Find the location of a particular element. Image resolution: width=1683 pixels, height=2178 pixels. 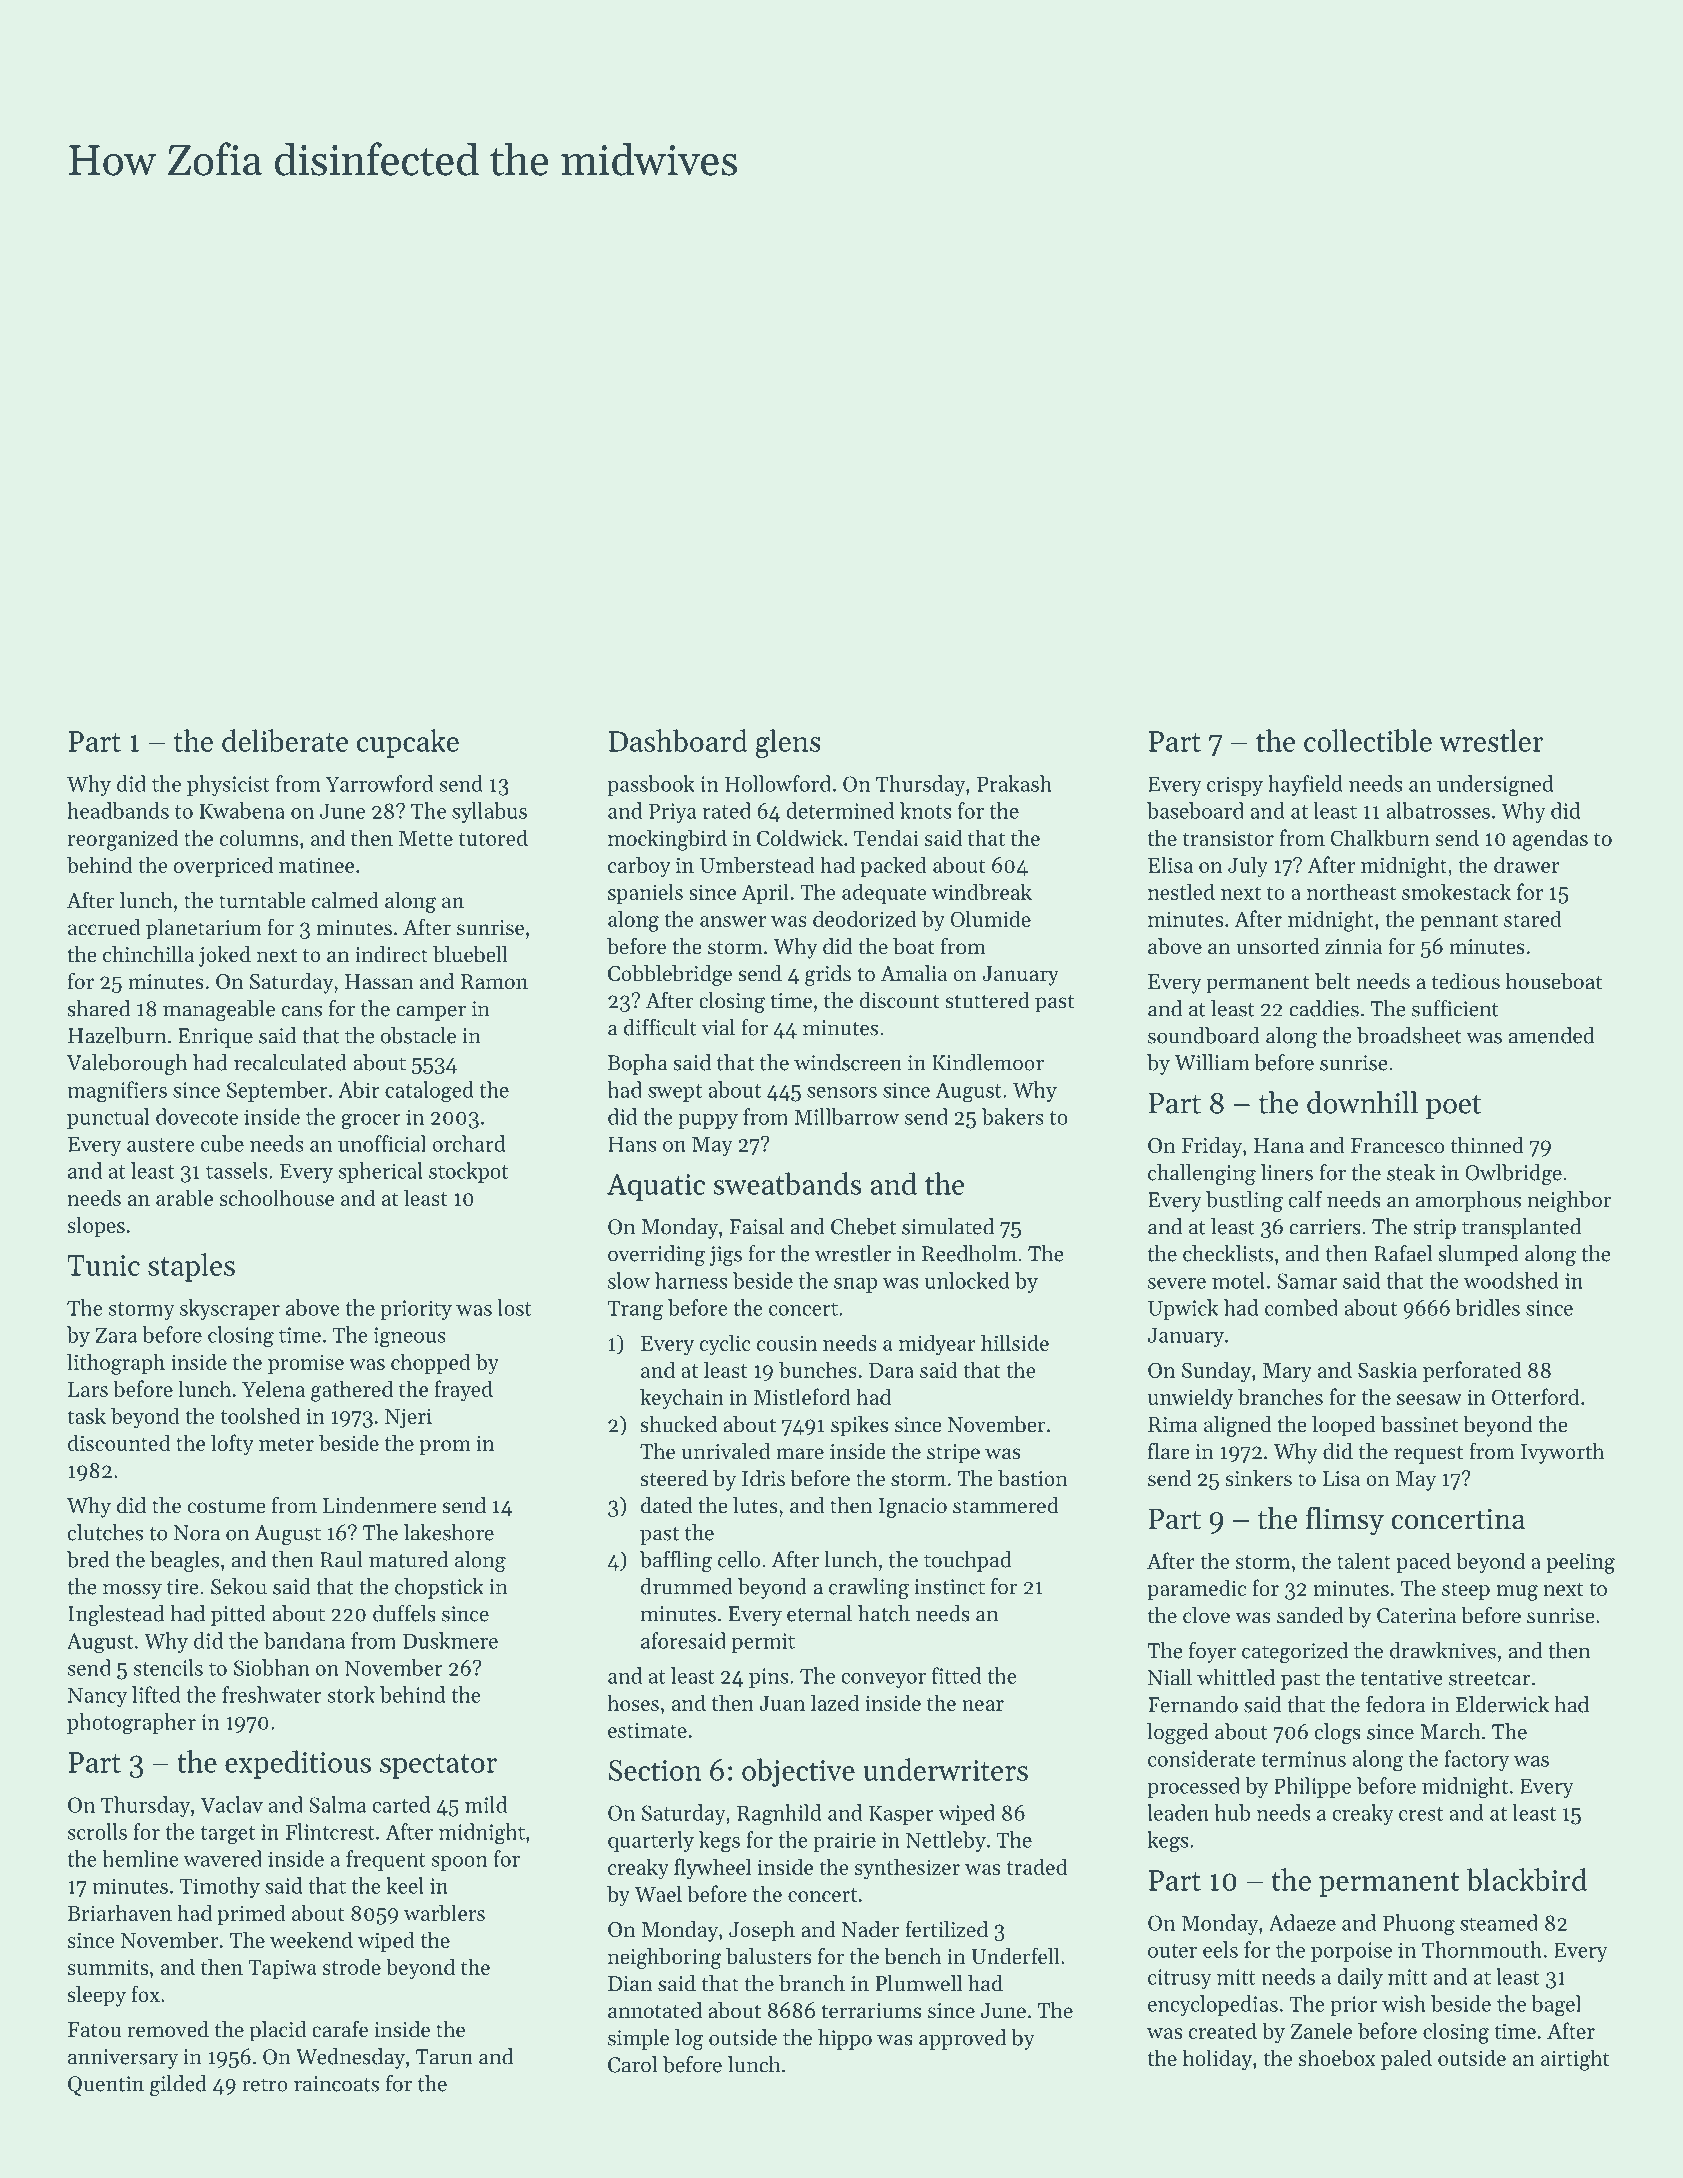

thinned is located at coordinates (1487, 1145).
